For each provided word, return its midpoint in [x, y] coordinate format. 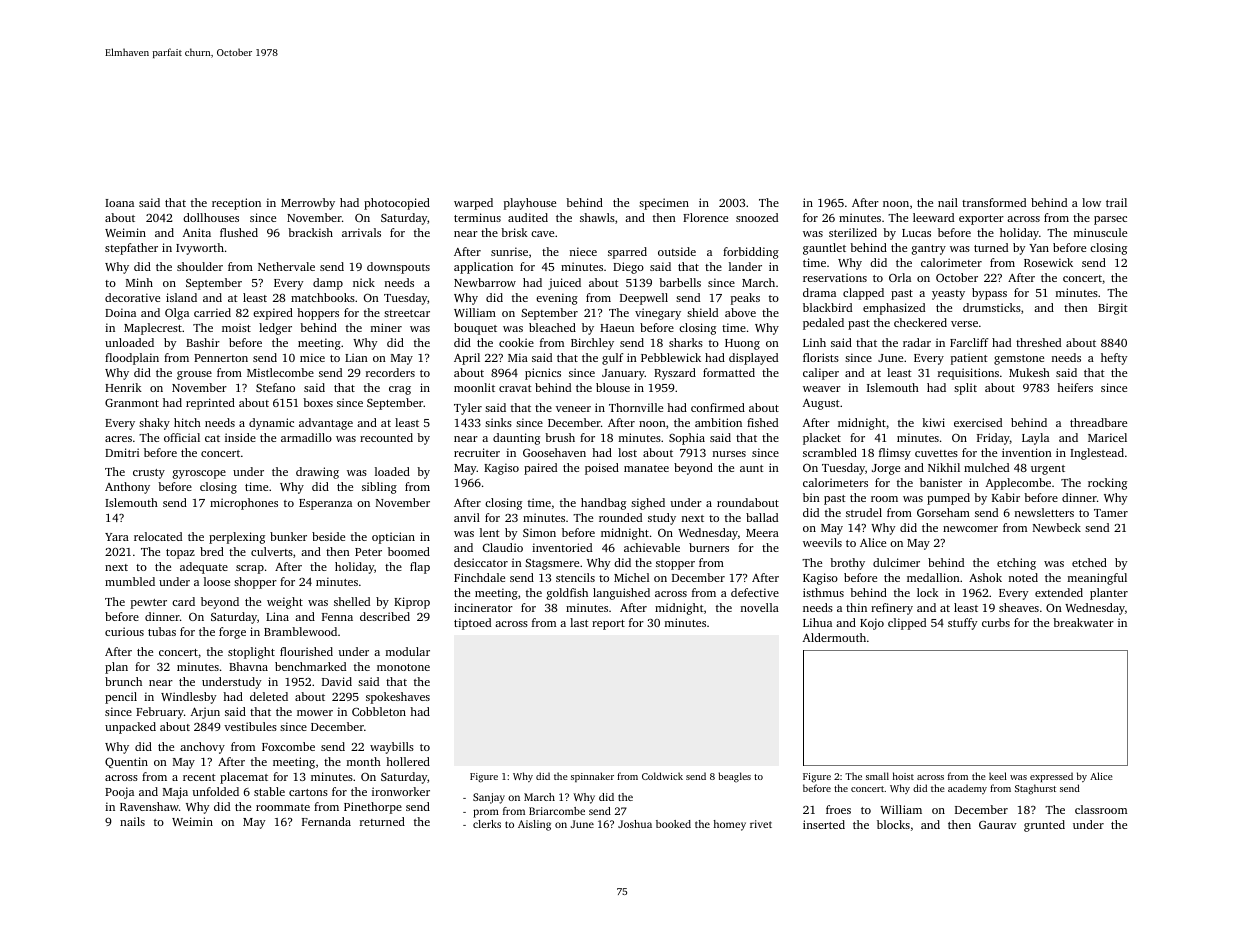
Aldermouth [834, 637]
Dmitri [122, 452]
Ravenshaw [149, 806]
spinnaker [592, 777]
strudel [864, 512]
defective [755, 592]
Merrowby [308, 204]
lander [745, 266]
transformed [994, 202]
